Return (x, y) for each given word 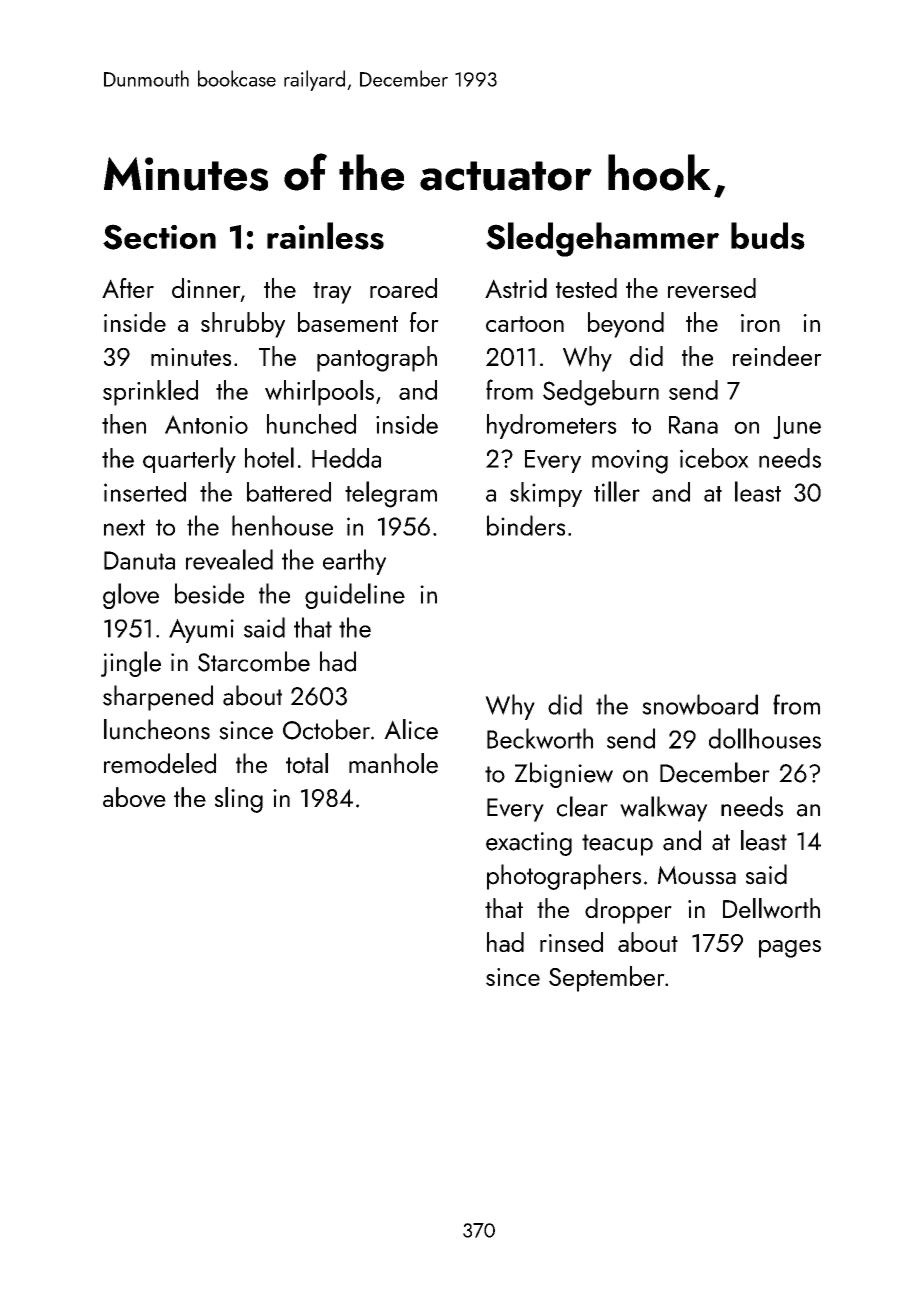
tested (586, 288)
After (128, 288)
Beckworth (540, 738)
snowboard (700, 704)
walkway (664, 809)
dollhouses (765, 738)
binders (526, 525)
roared (403, 288)
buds (768, 236)
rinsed (571, 942)
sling (239, 800)
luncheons (157, 729)
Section (159, 237)
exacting (529, 844)
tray (332, 293)
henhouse (282, 525)
